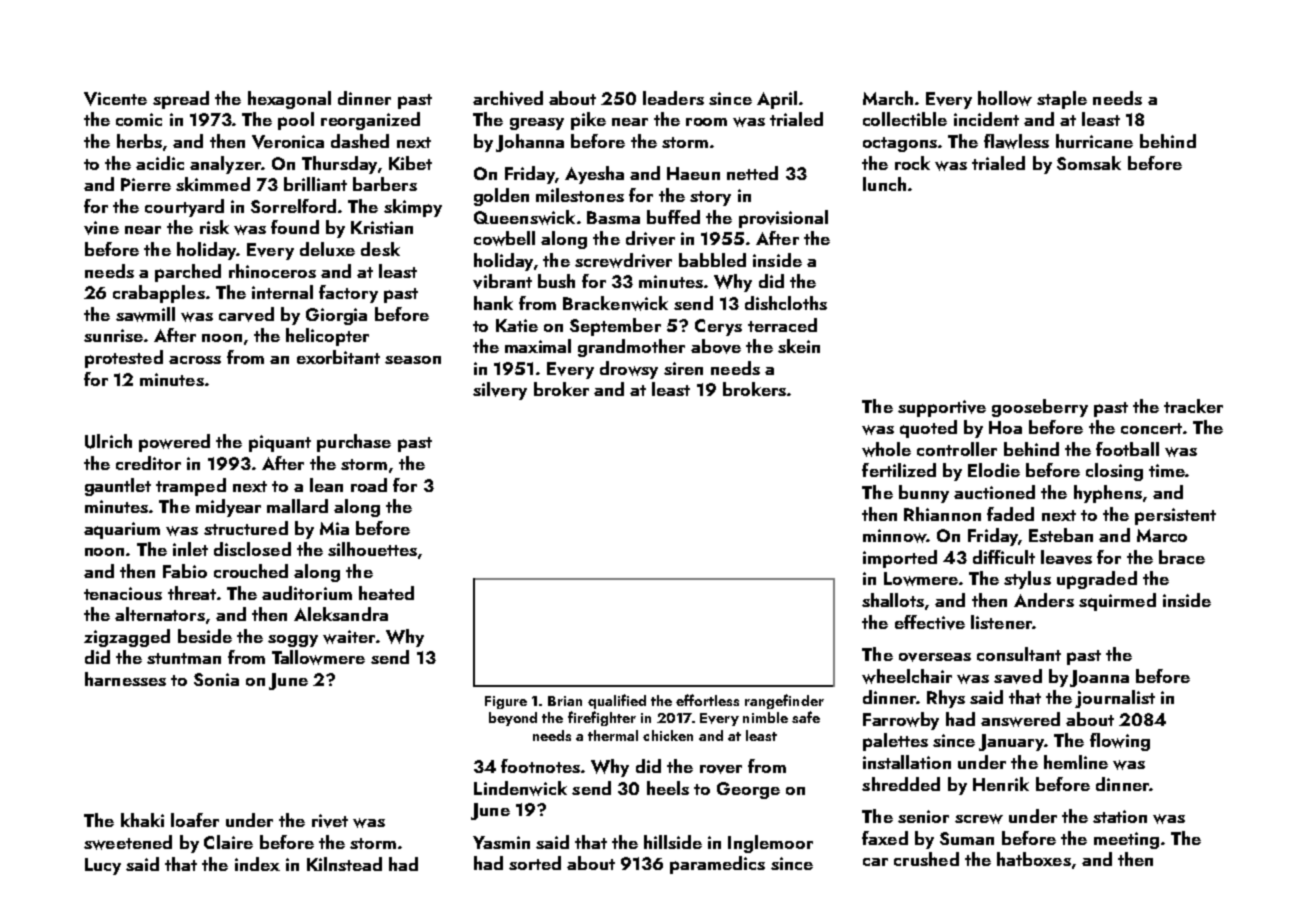  I want to click on shallots, so click(893, 600).
